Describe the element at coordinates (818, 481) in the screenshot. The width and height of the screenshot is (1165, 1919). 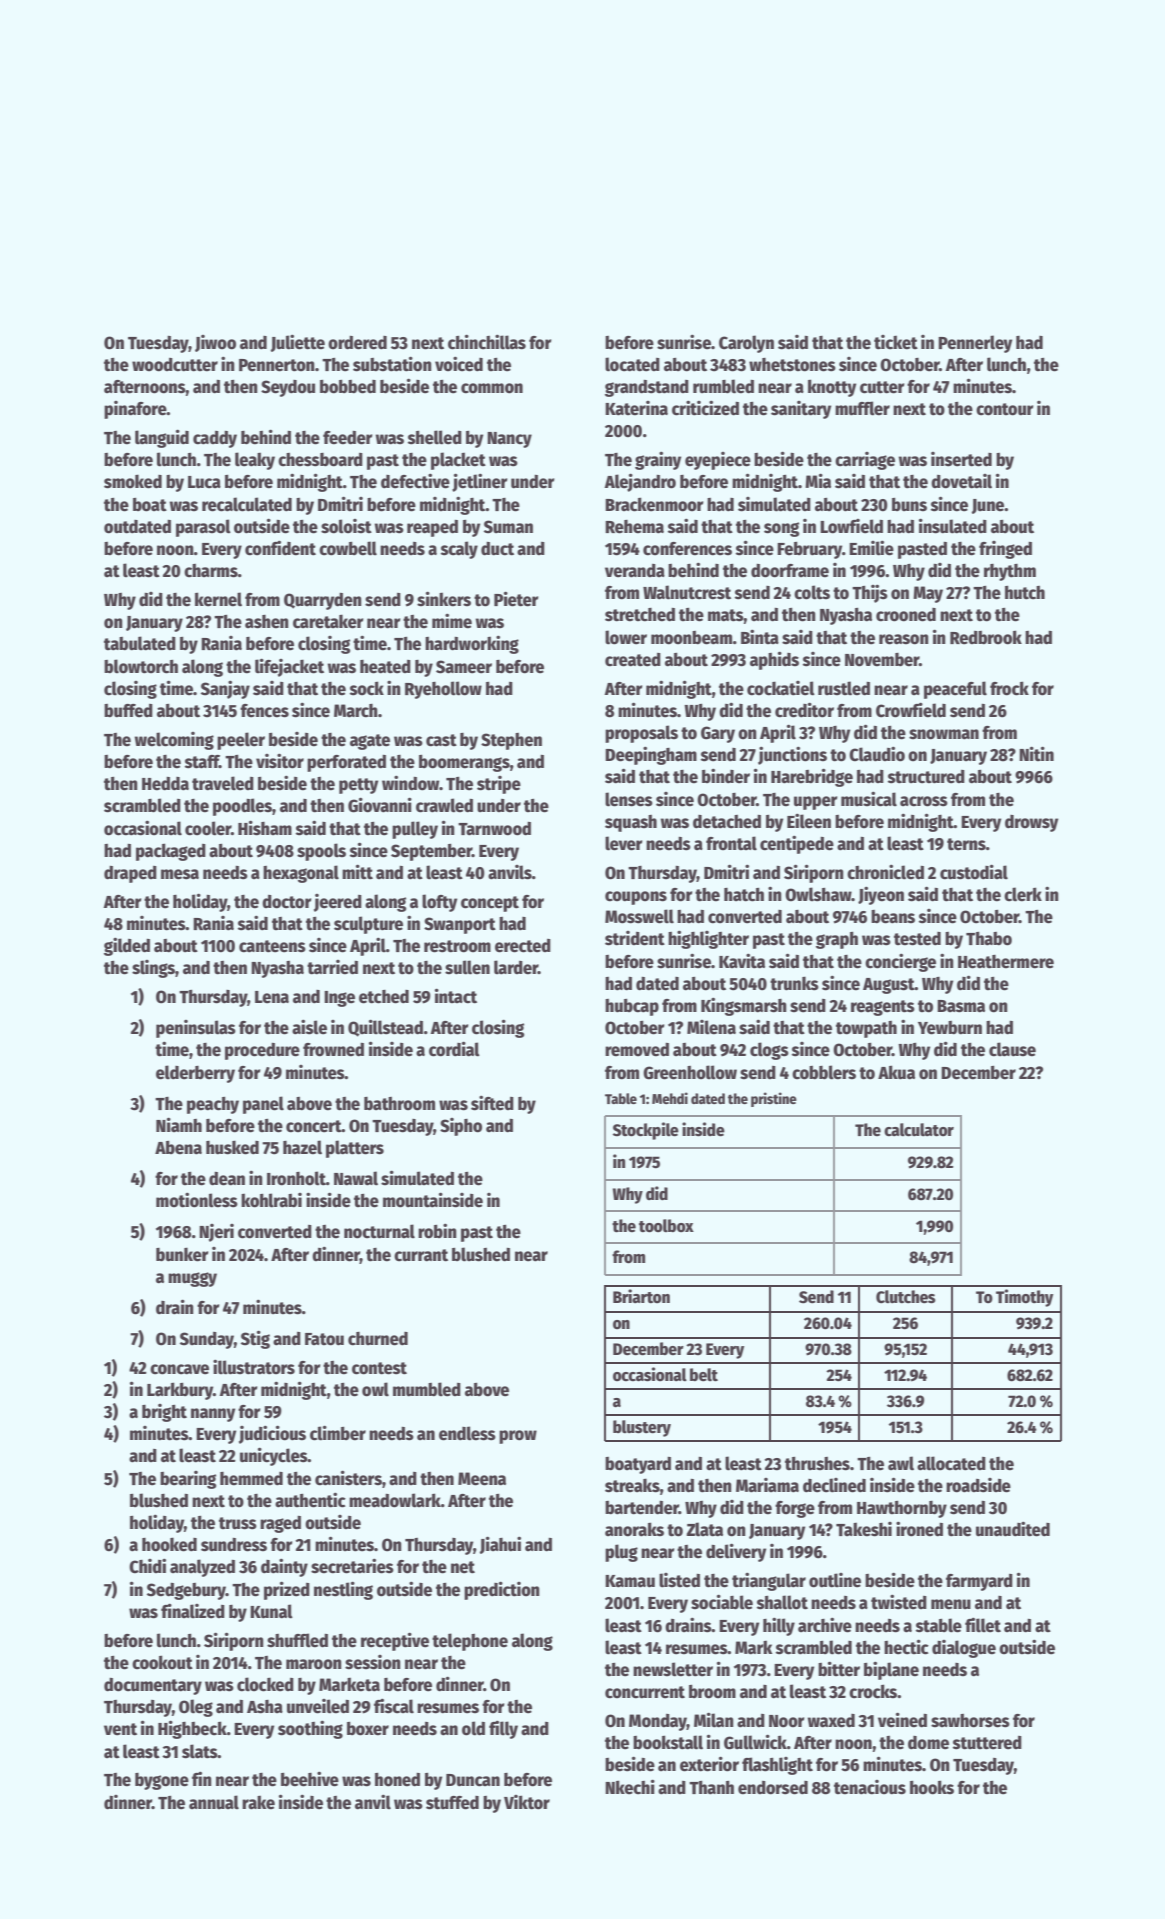
I see `Mia` at that location.
